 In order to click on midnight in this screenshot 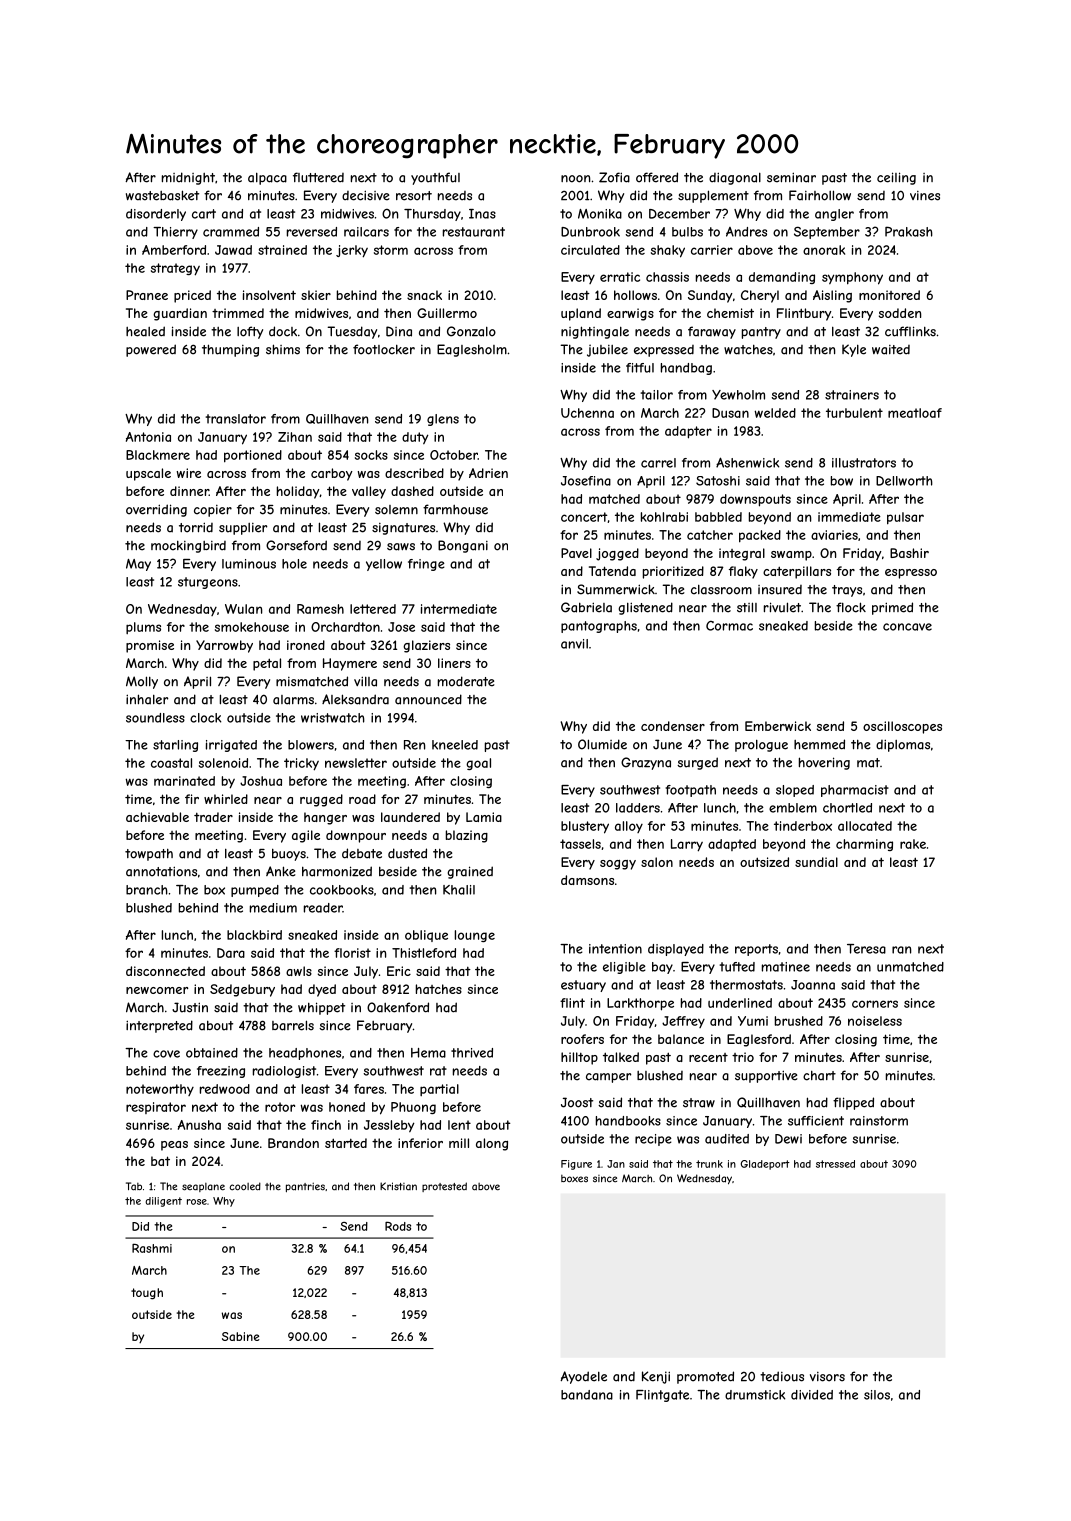, I will do `click(188, 178)`.
